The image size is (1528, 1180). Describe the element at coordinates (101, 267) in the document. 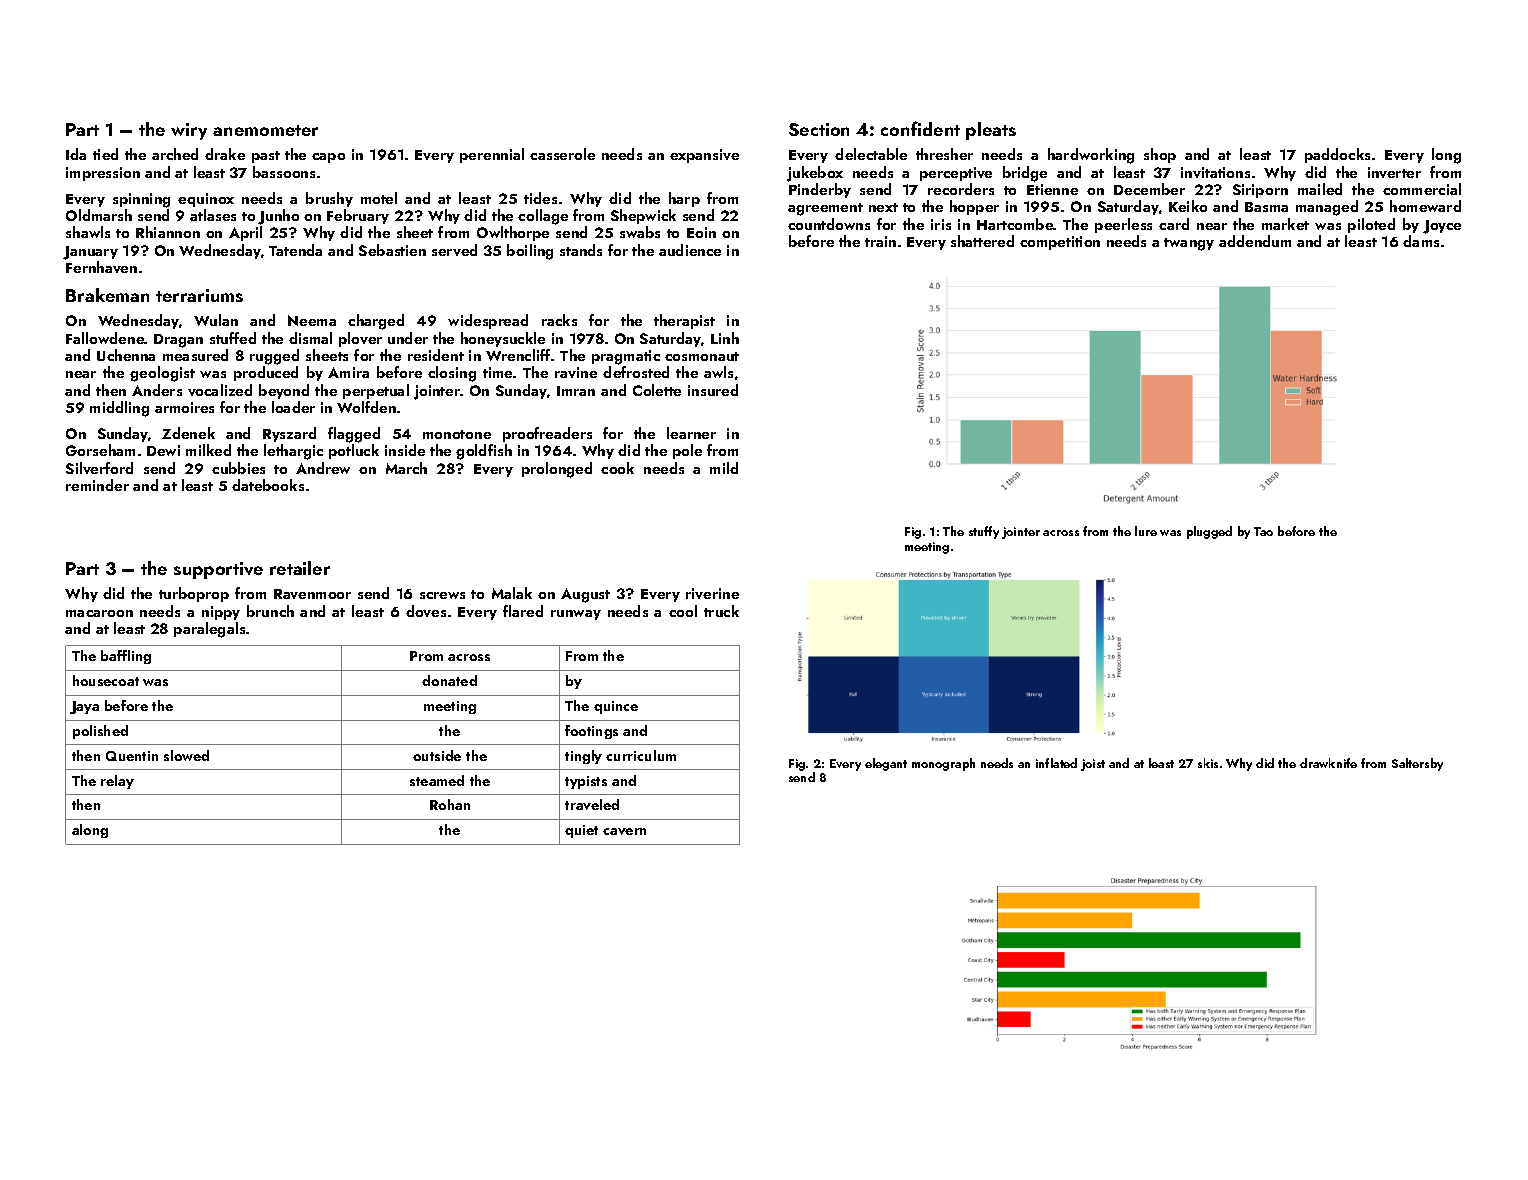

I see `Fernhaven` at that location.
